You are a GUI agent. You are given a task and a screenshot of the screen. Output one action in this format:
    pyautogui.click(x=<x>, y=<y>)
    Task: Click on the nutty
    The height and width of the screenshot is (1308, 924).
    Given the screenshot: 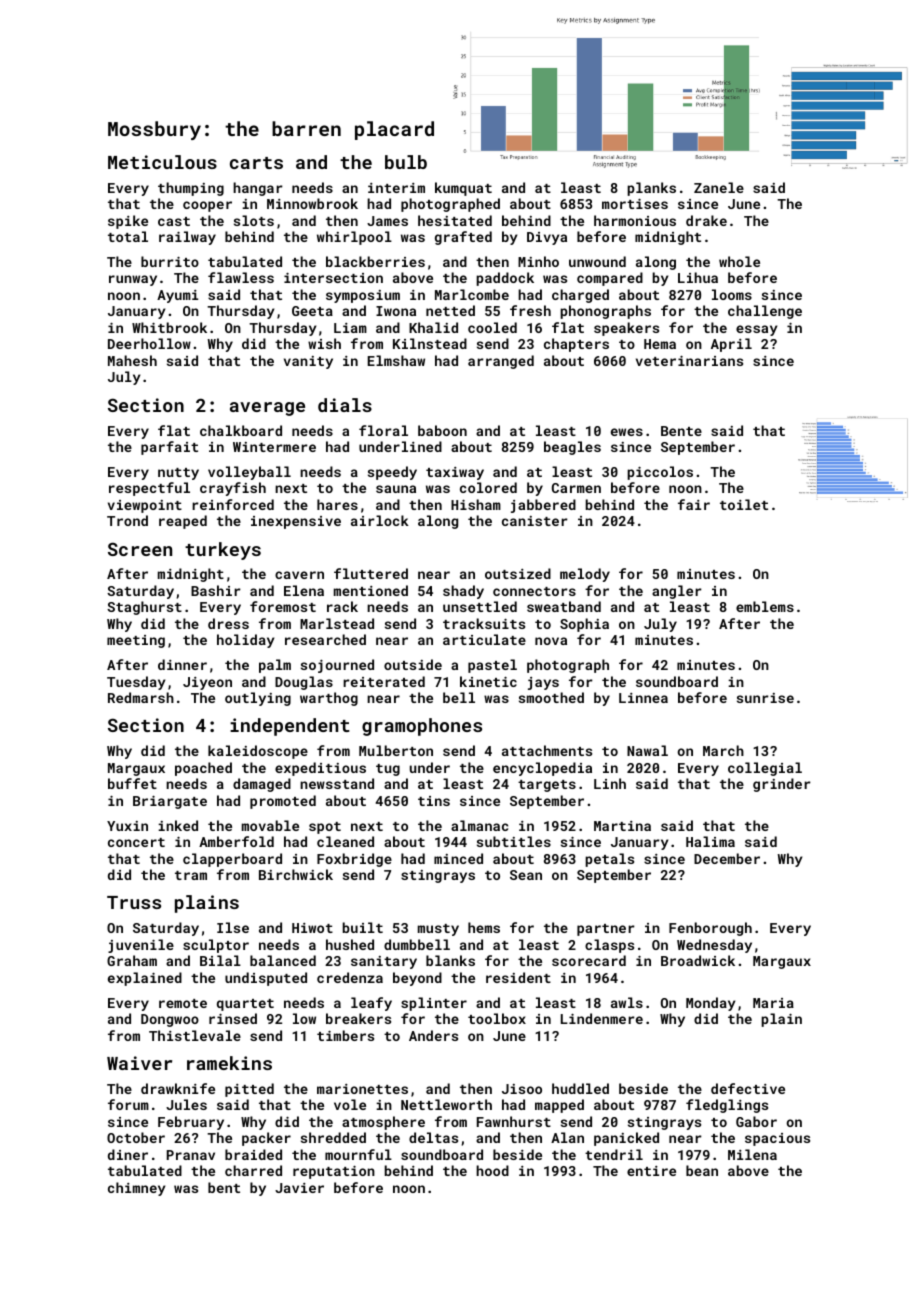 What is the action you would take?
    pyautogui.click(x=178, y=474)
